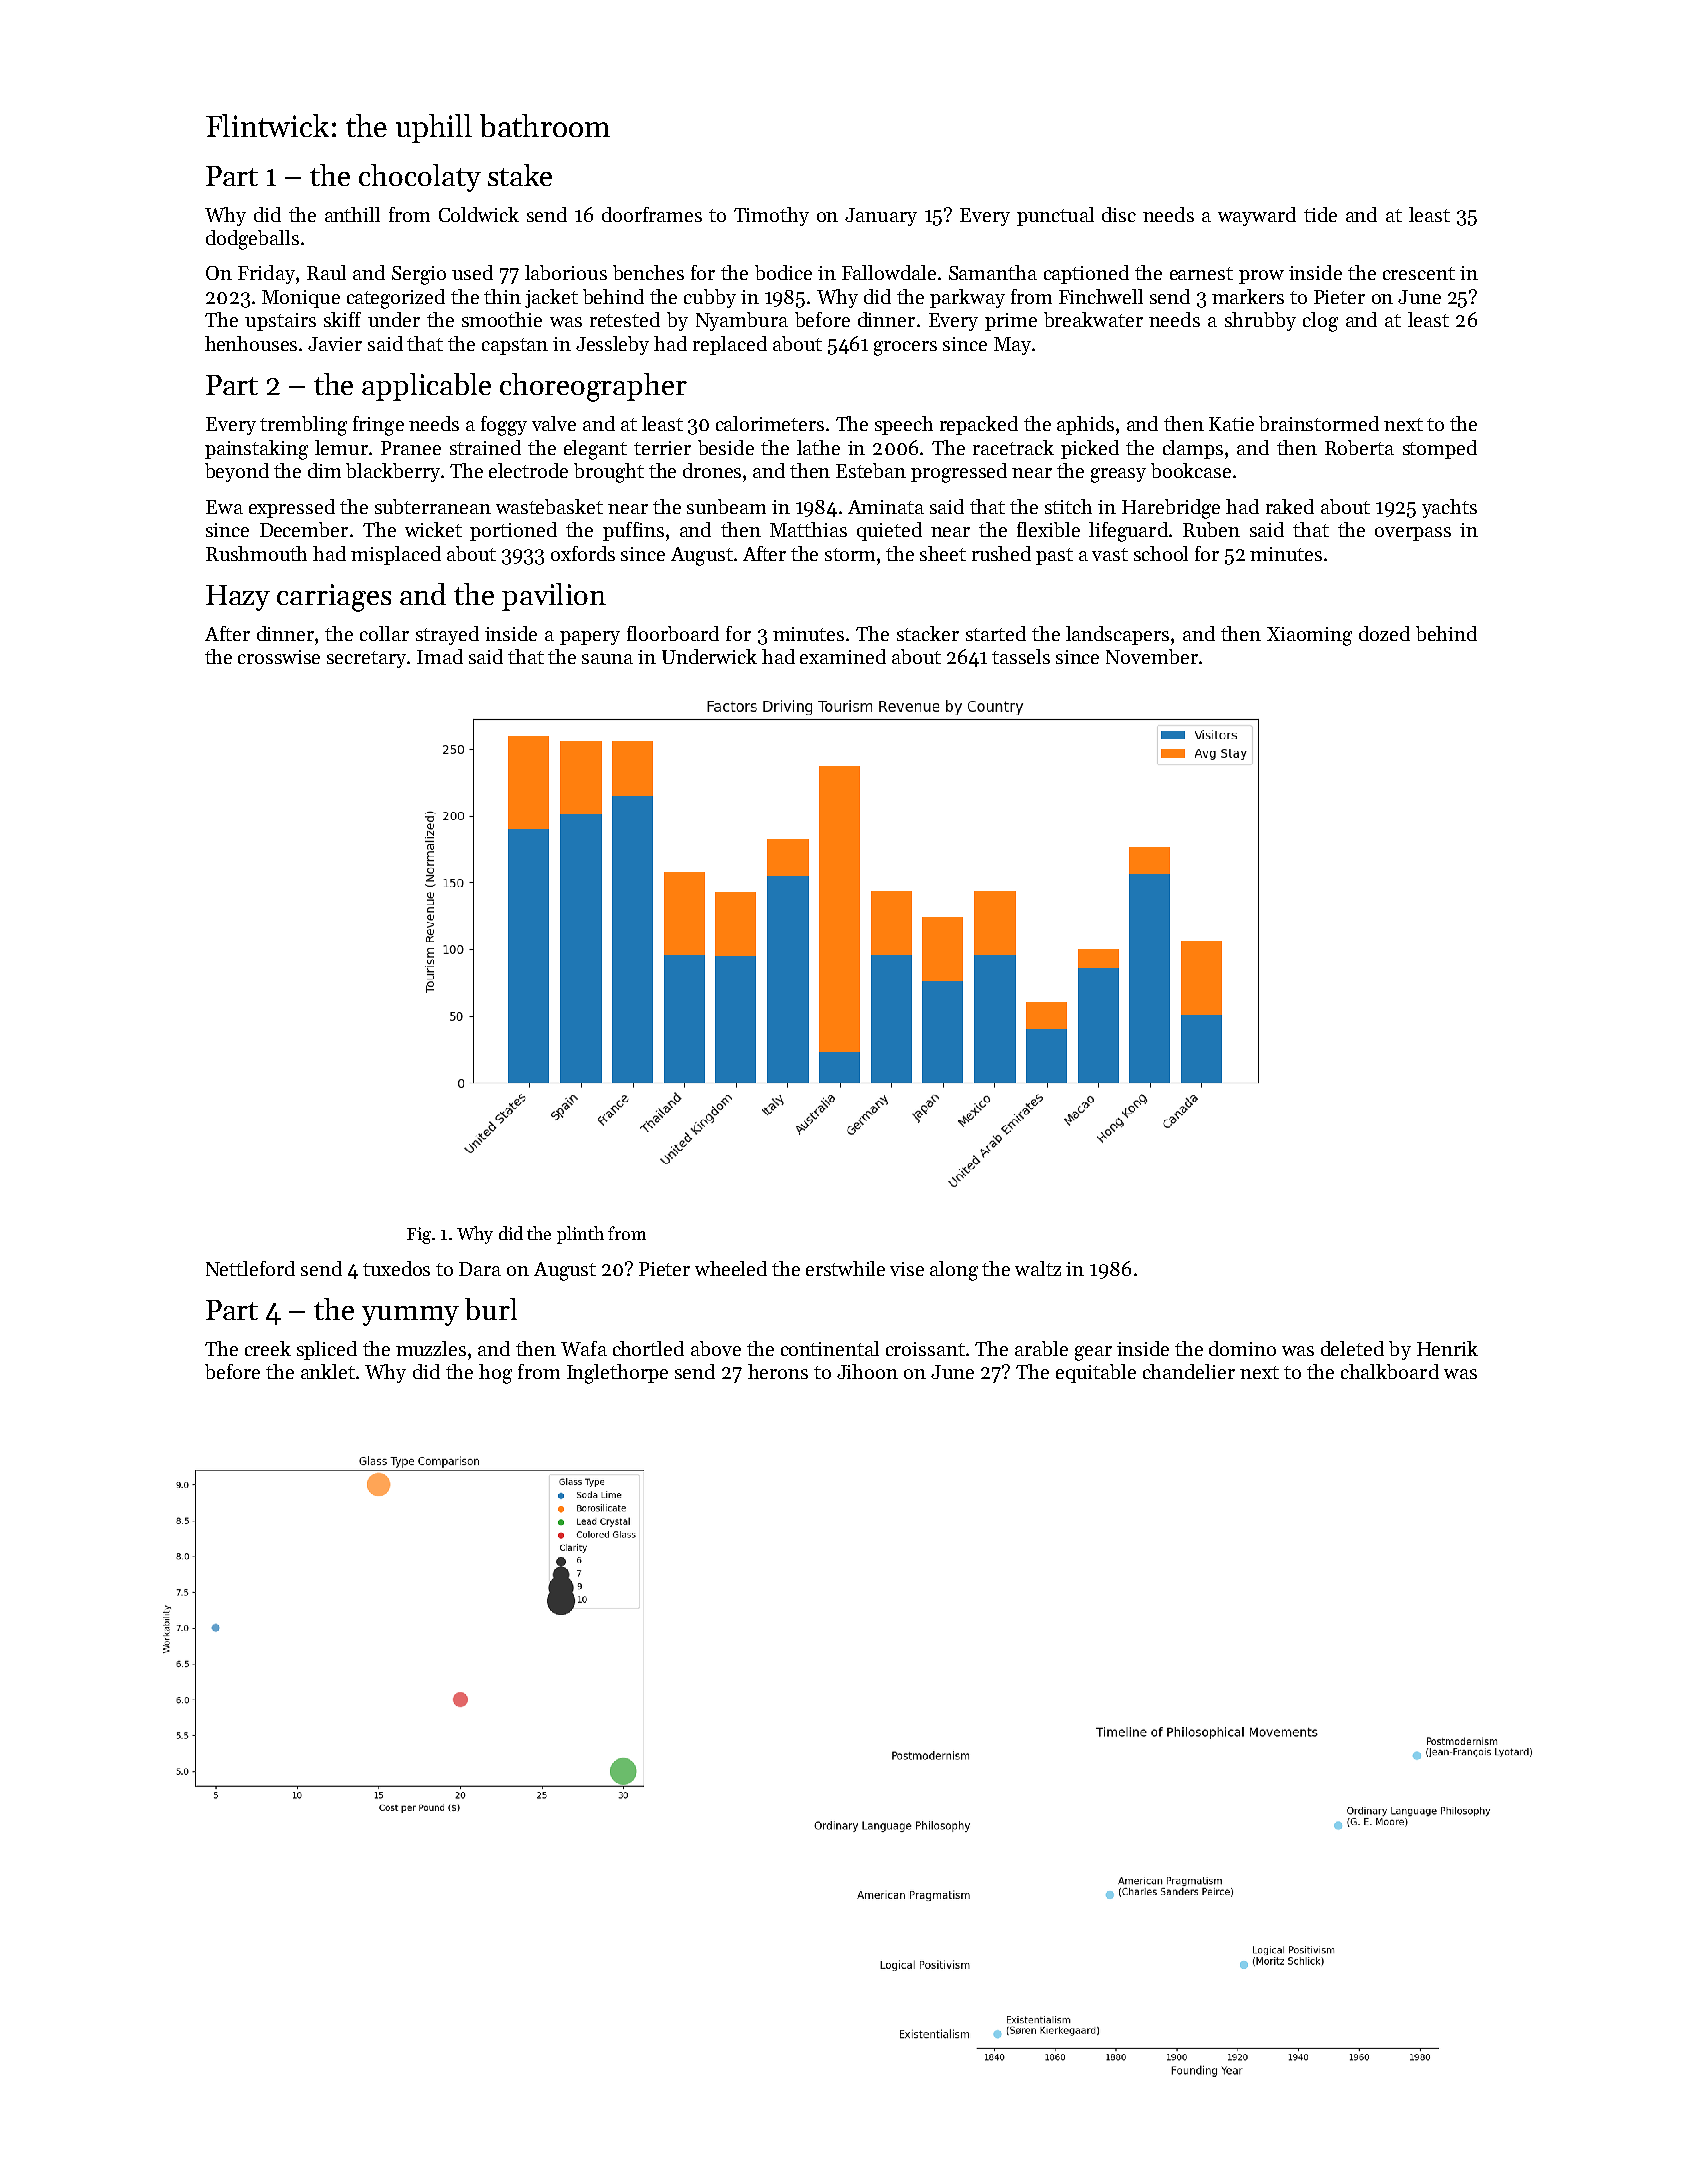  What do you see at coordinates (1242, 1348) in the image?
I see `domino` at bounding box center [1242, 1348].
